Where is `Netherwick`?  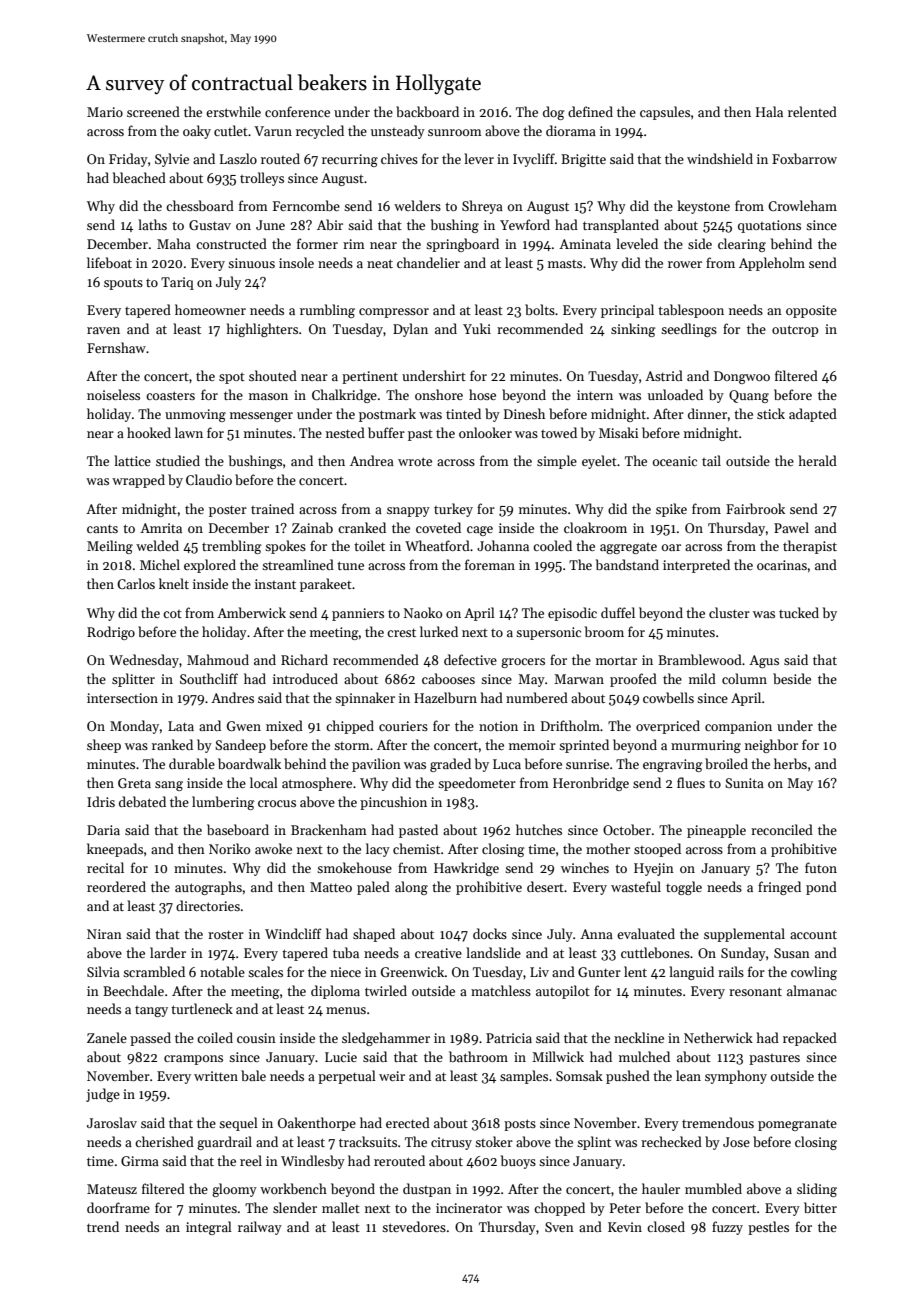
Netherwick is located at coordinates (718, 1037).
